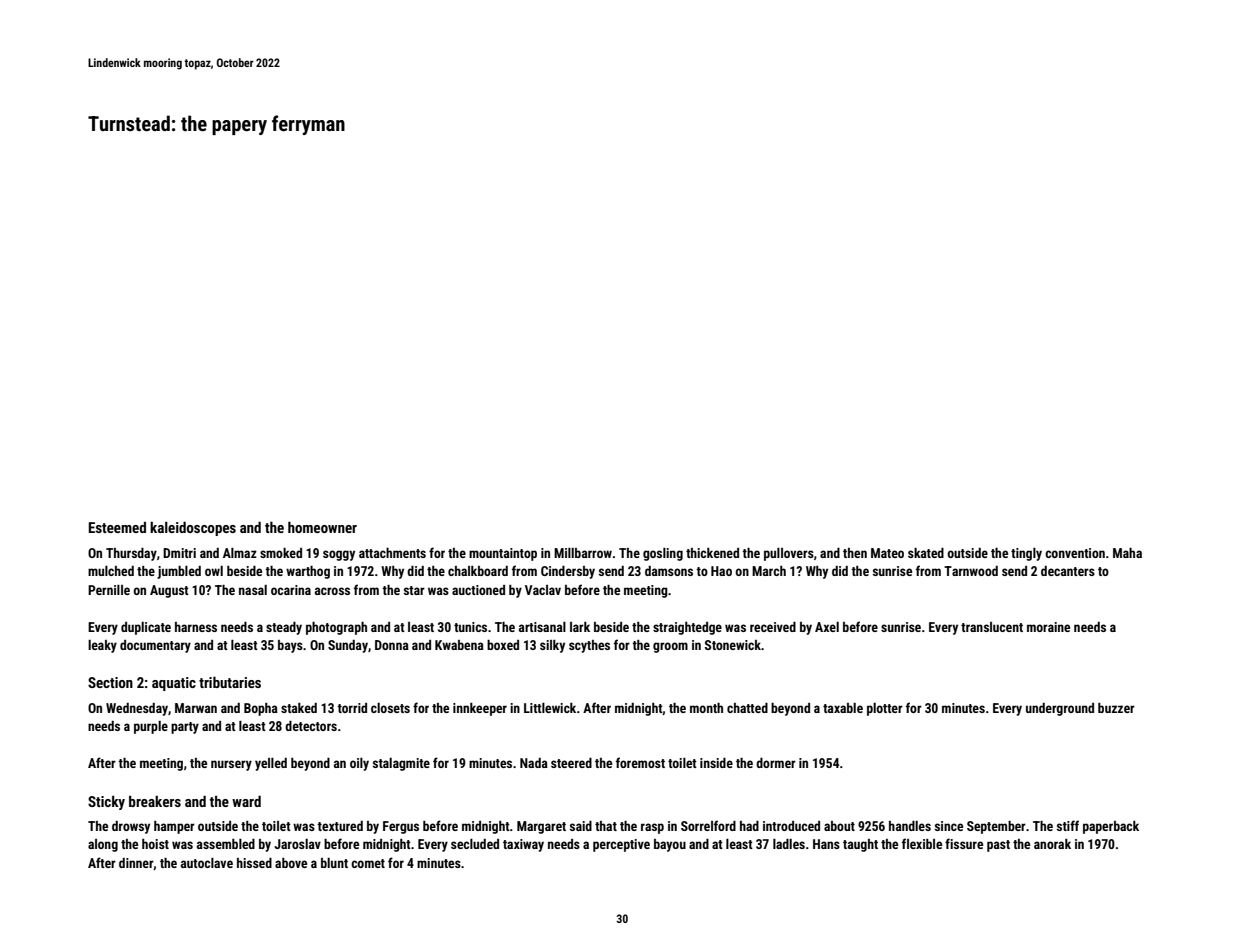 This screenshot has width=1233, height=952. What do you see at coordinates (669, 571) in the screenshot?
I see `damsons` at bounding box center [669, 571].
